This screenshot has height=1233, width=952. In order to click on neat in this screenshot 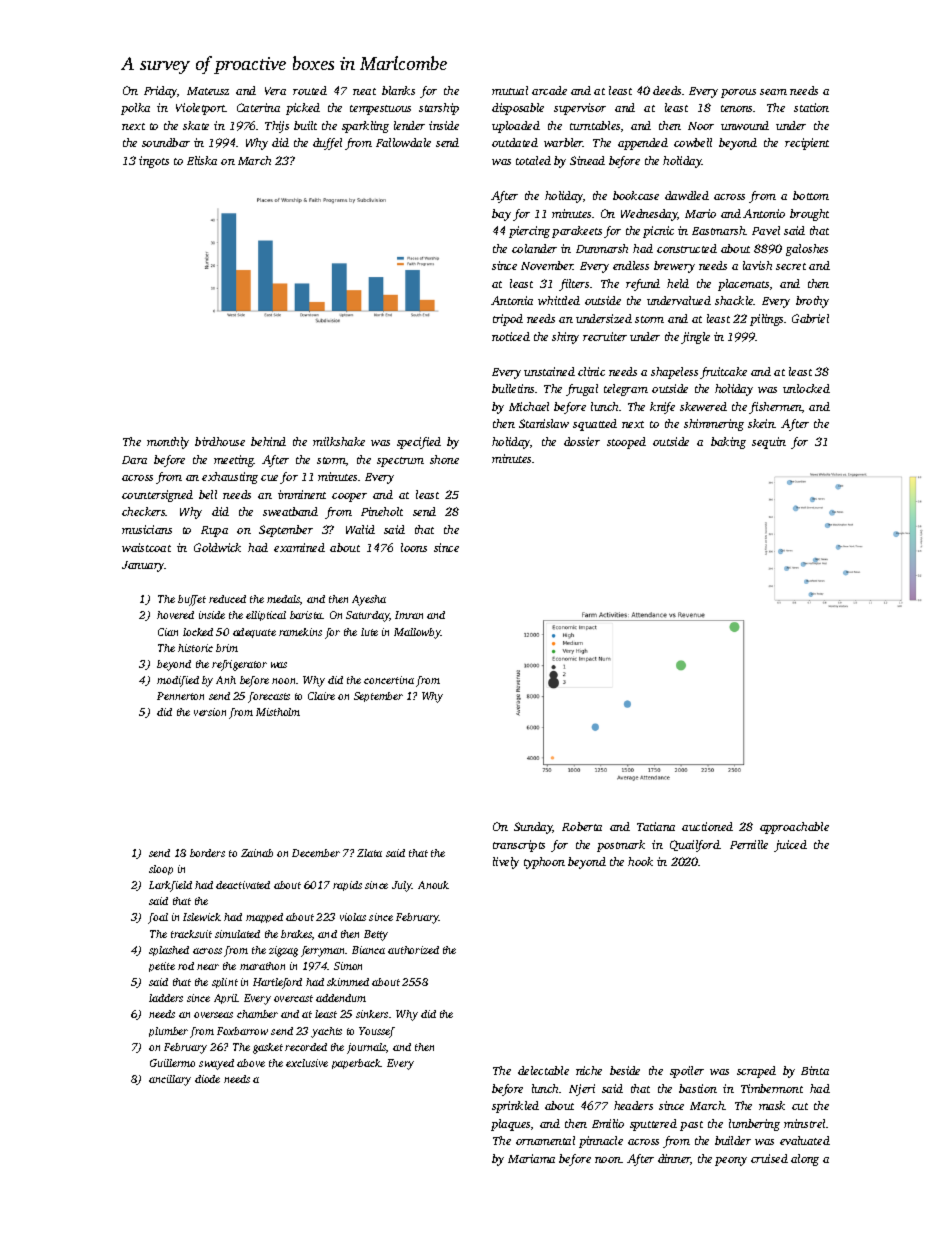, I will do `click(364, 91)`.
